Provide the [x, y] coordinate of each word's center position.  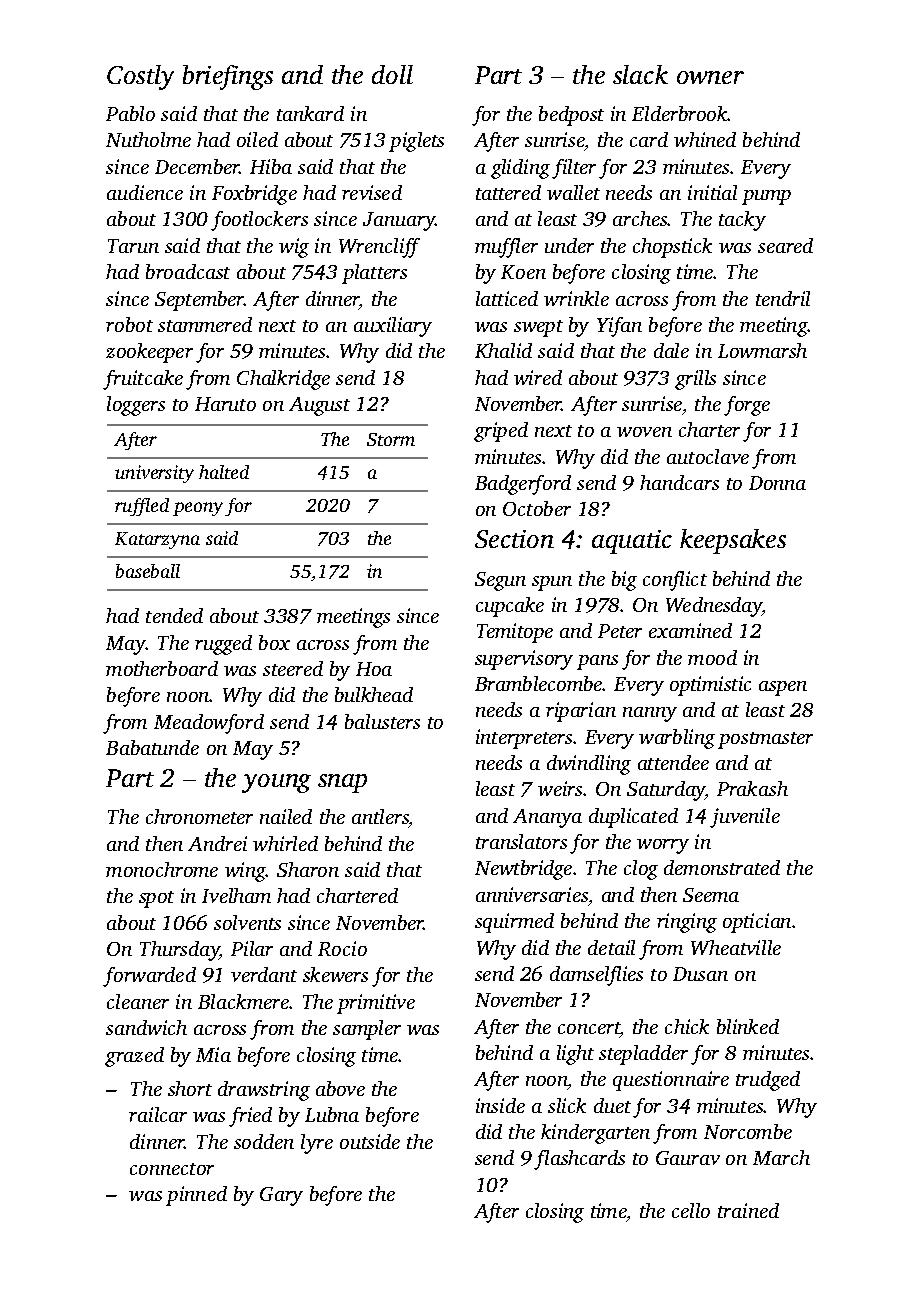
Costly [140, 77]
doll [392, 74]
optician [757, 923]
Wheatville [736, 947]
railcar [158, 1114]
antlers [380, 818]
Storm [391, 439]
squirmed [514, 923]
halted [224, 472]
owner [710, 77]
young [276, 783]
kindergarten [595, 1134]
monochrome [162, 869]
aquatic [632, 542]
